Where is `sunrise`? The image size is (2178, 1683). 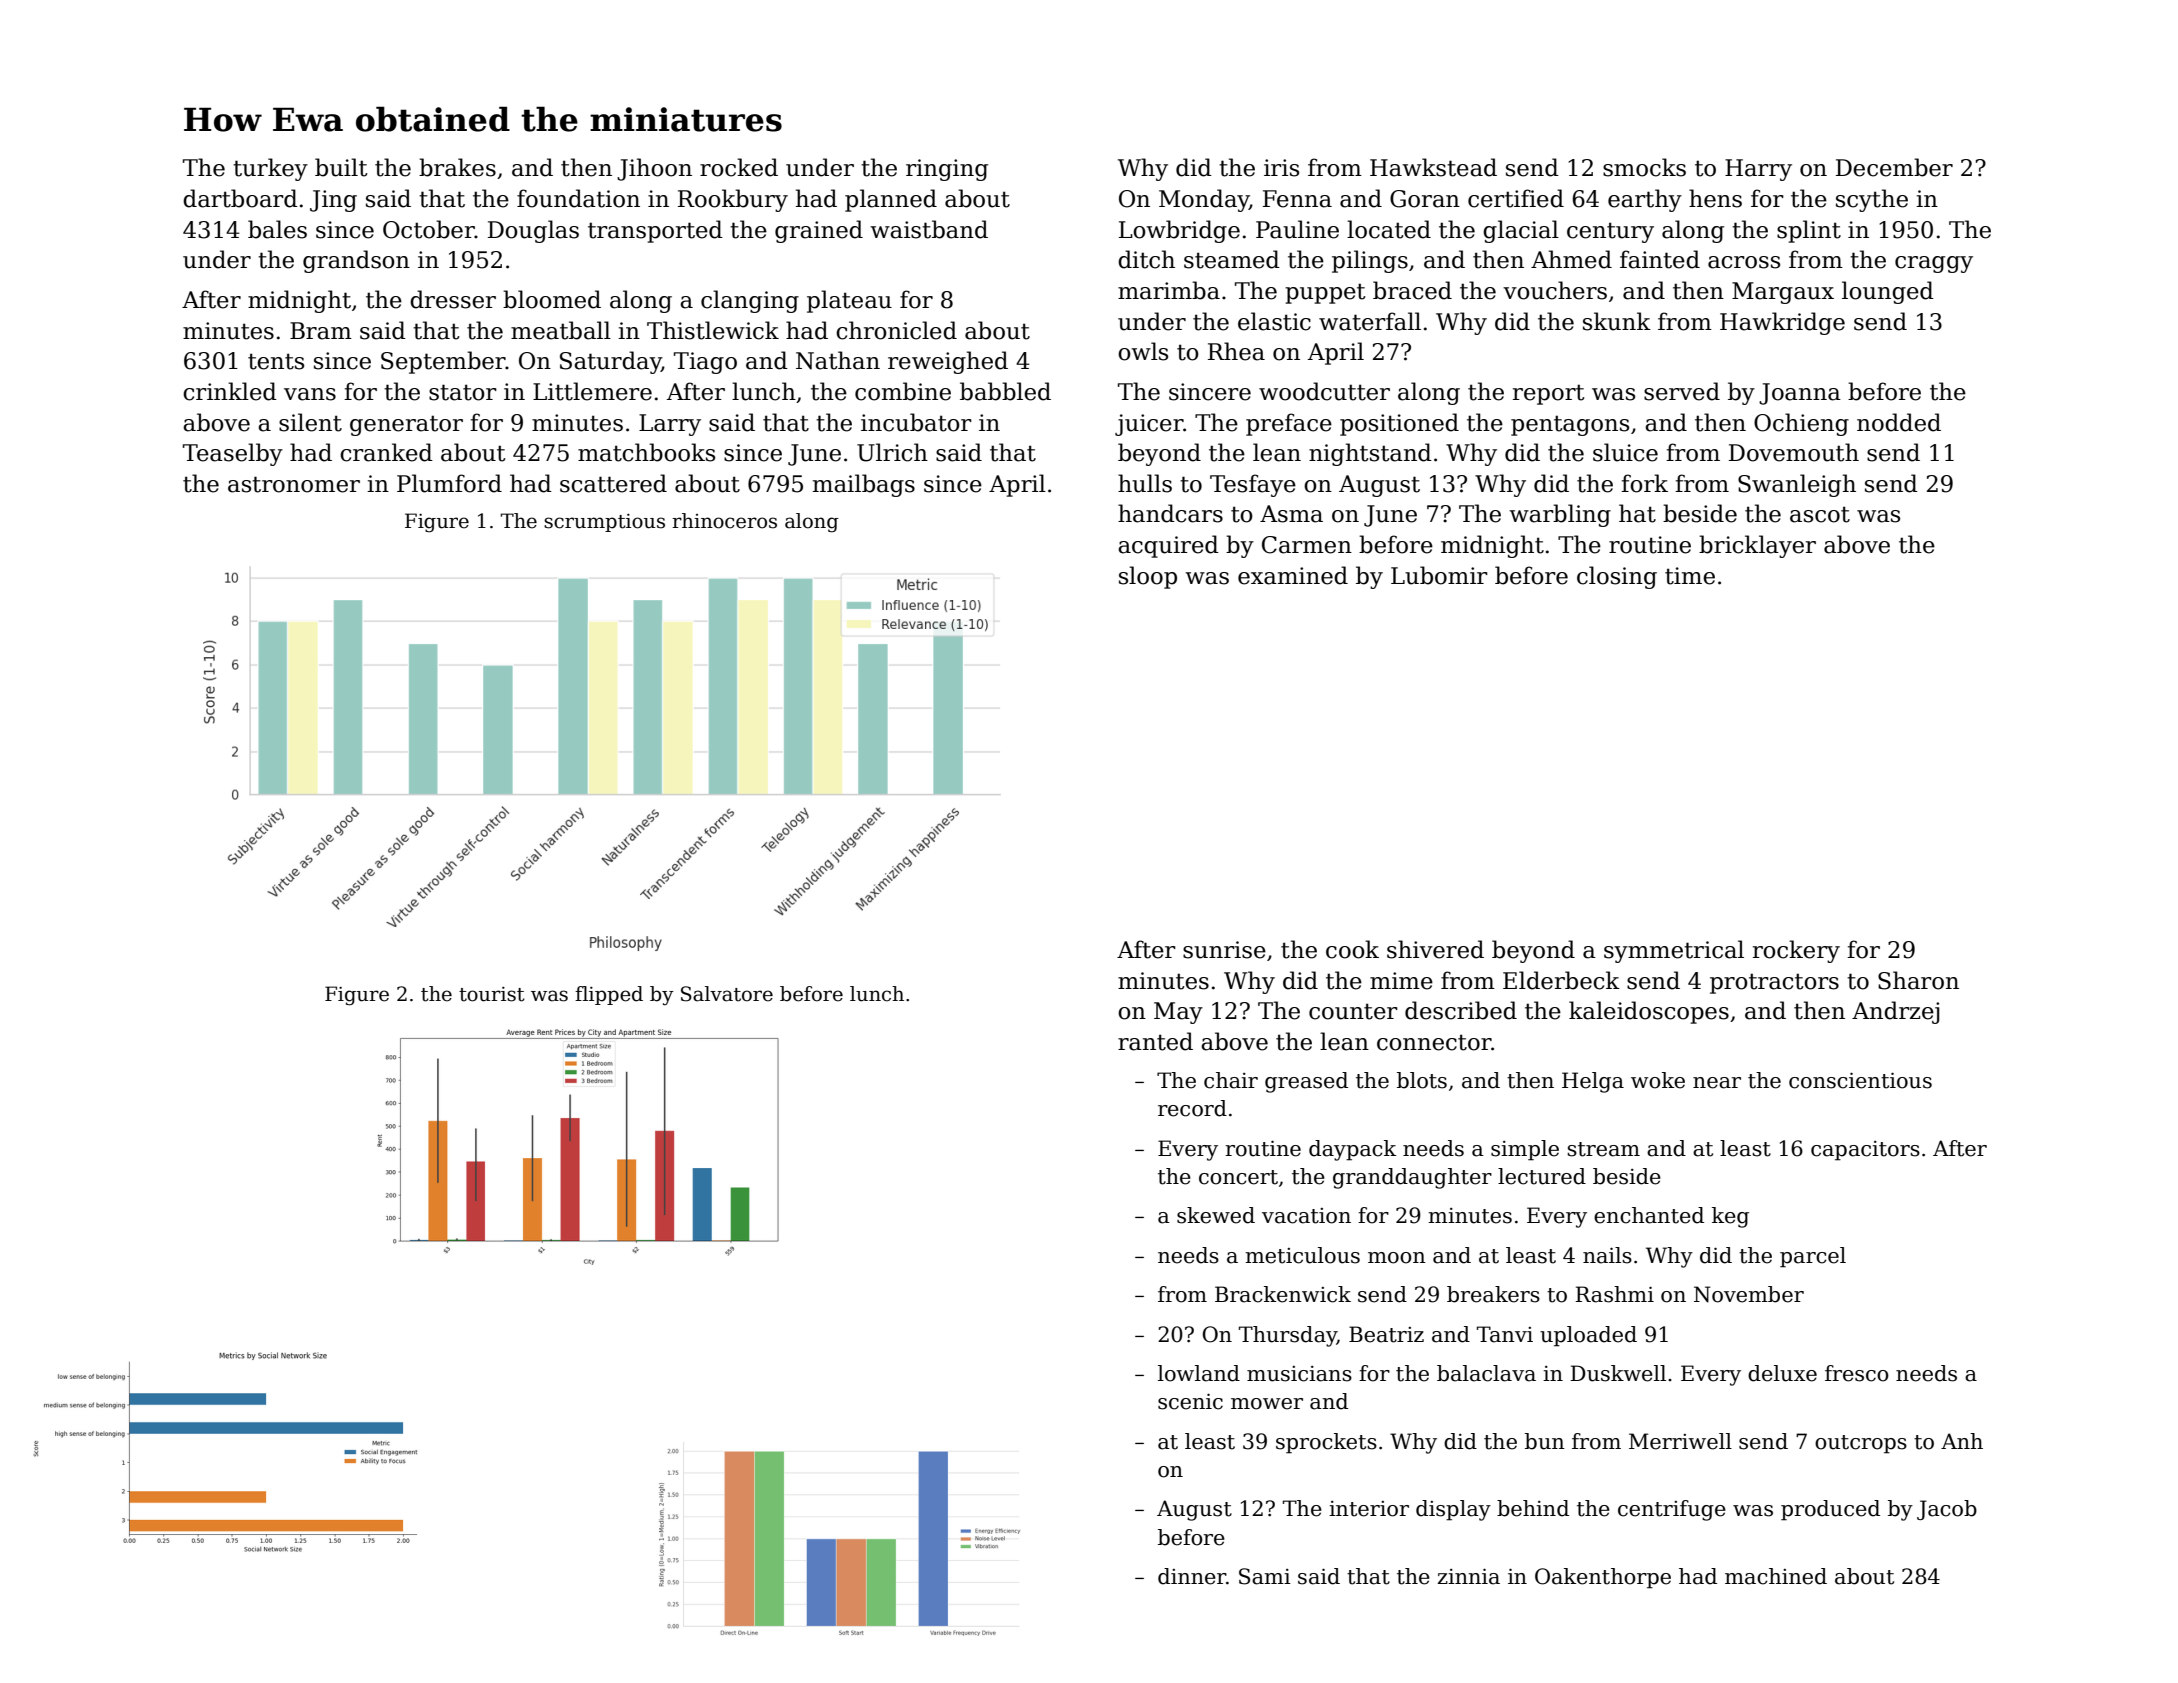 sunrise is located at coordinates (1224, 950).
